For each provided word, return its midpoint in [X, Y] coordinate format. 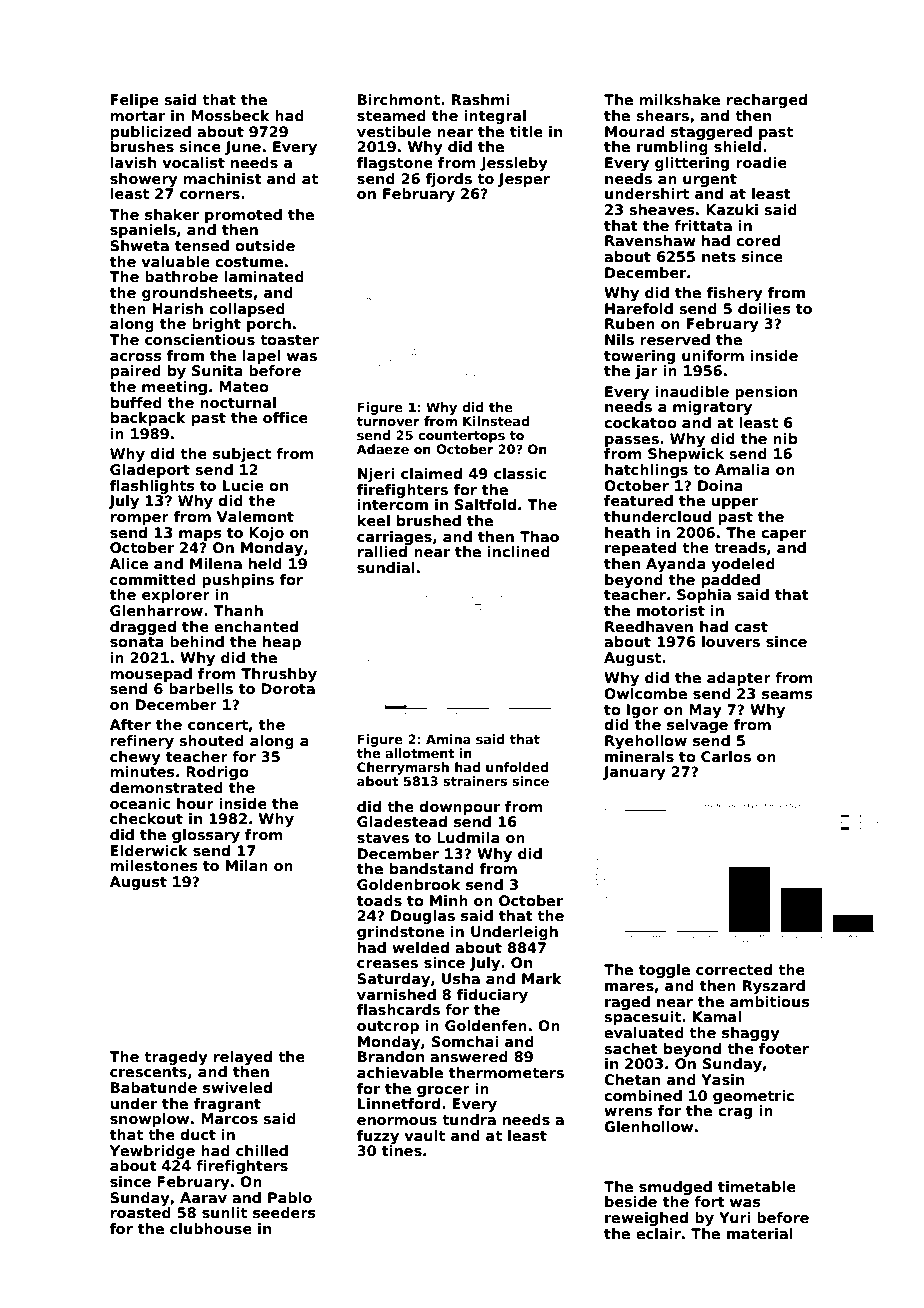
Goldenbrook [408, 884]
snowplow [149, 1120]
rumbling [672, 148]
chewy [135, 758]
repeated [640, 549]
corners [210, 195]
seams [787, 695]
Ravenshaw [650, 240]
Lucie [243, 485]
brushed [429, 520]
